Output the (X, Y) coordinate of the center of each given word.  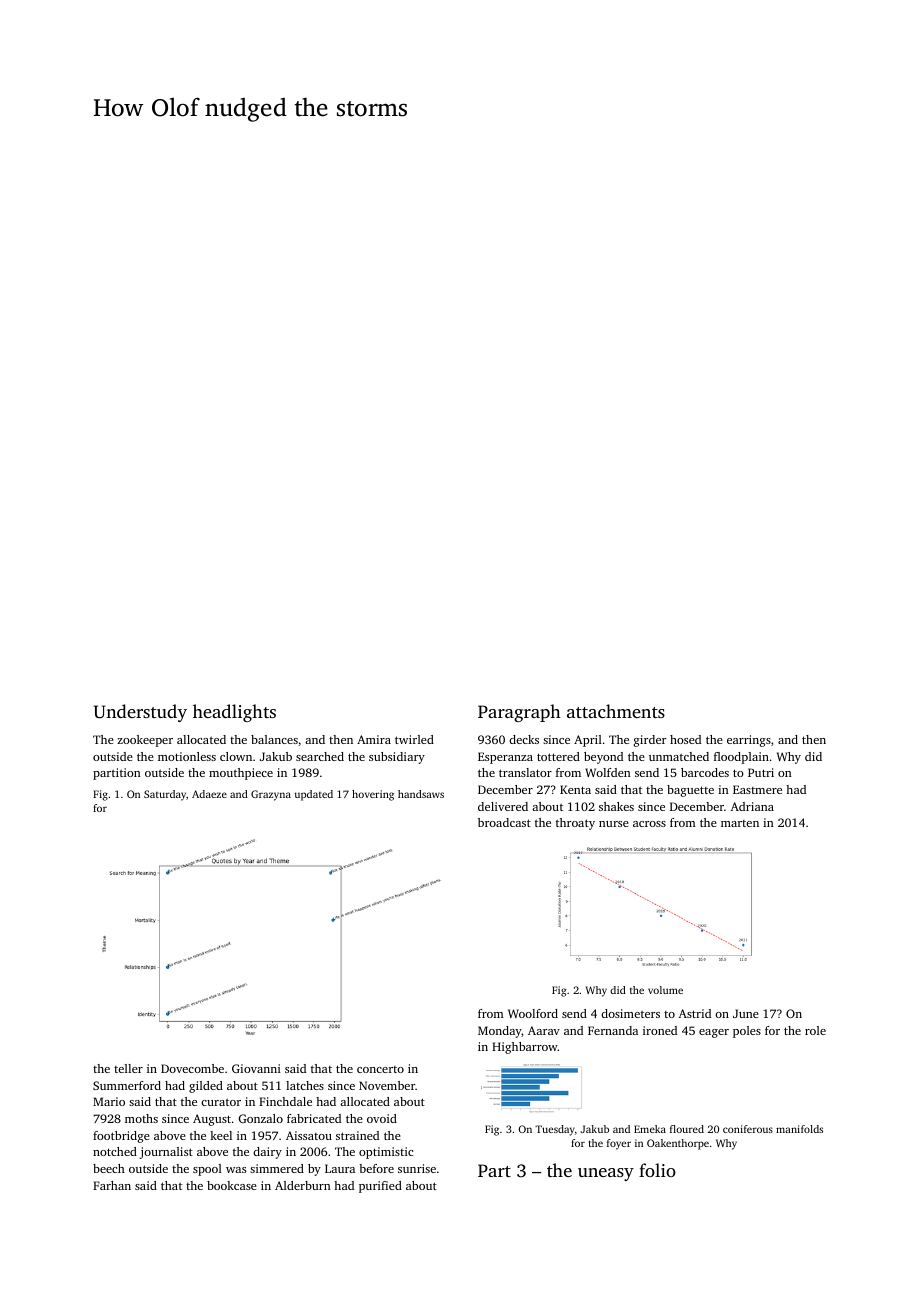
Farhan (112, 1185)
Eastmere (757, 789)
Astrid (694, 1013)
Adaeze (209, 794)
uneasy (606, 1174)
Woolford (533, 1013)
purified (380, 1187)
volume (665, 990)
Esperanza (505, 758)
